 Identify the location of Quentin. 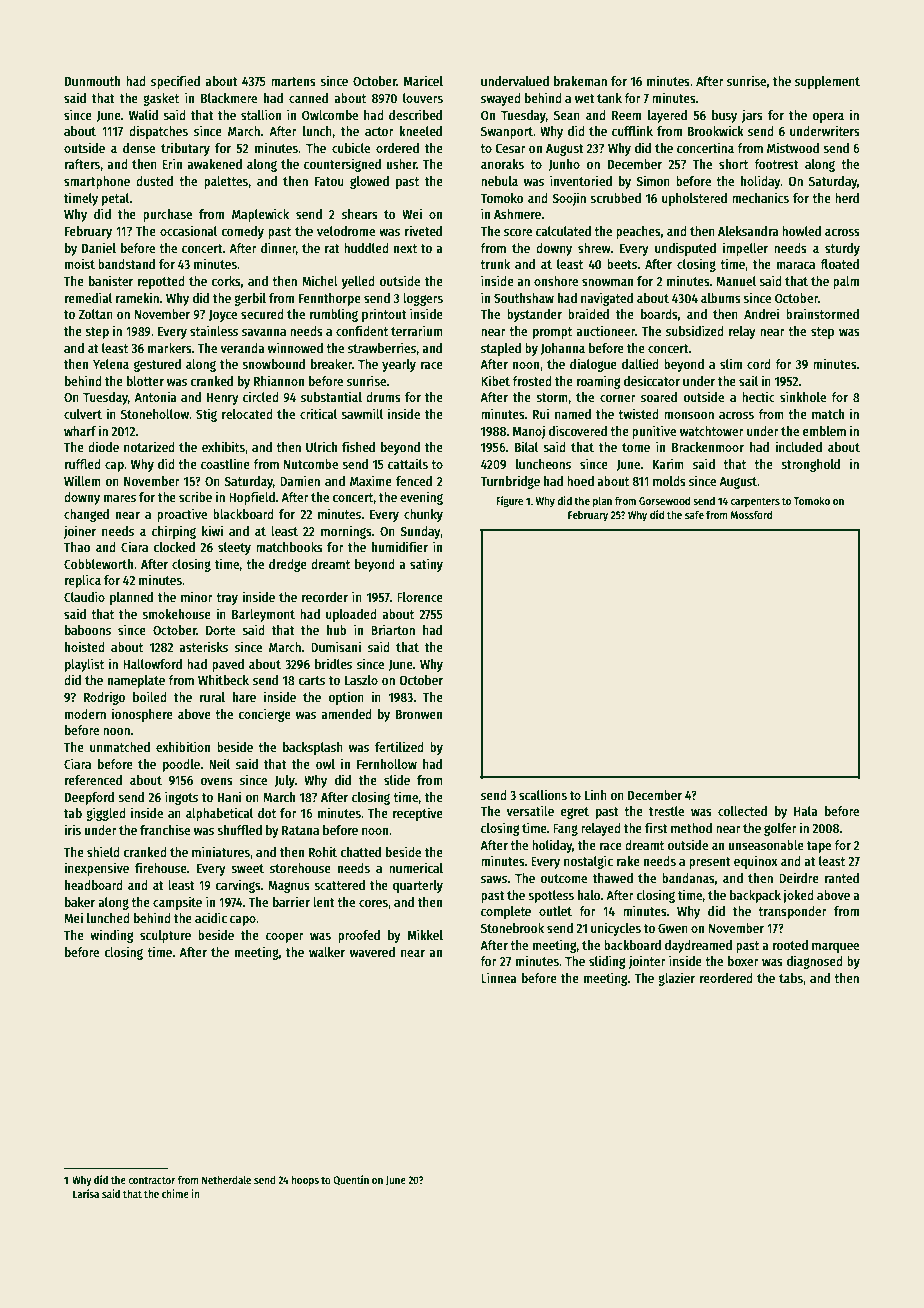
(351, 1180).
